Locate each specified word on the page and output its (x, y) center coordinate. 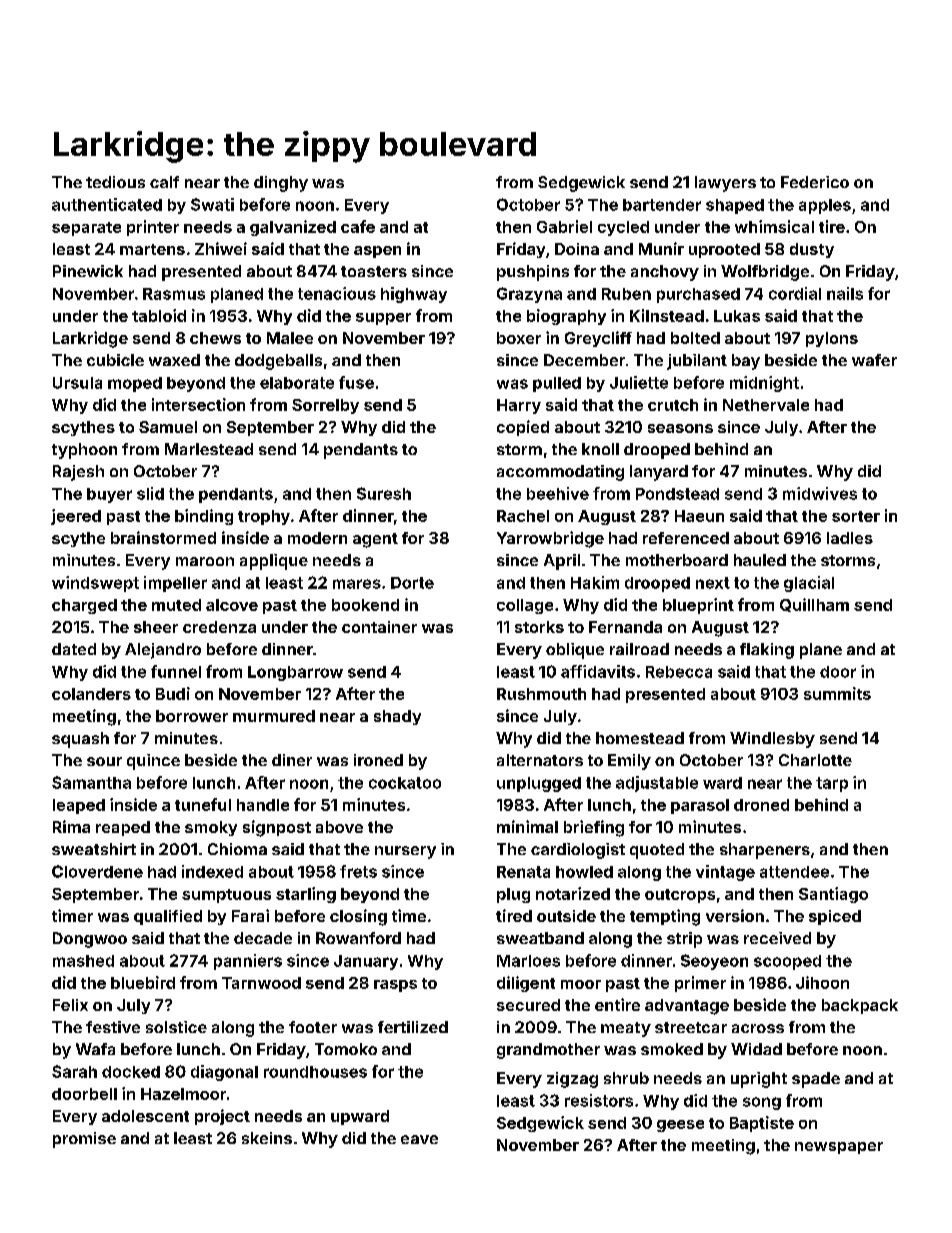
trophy (264, 517)
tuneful (203, 804)
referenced (686, 538)
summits (837, 693)
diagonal (224, 1073)
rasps (395, 986)
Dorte (412, 583)
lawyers (725, 184)
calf (164, 182)
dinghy (281, 184)
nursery (405, 852)
